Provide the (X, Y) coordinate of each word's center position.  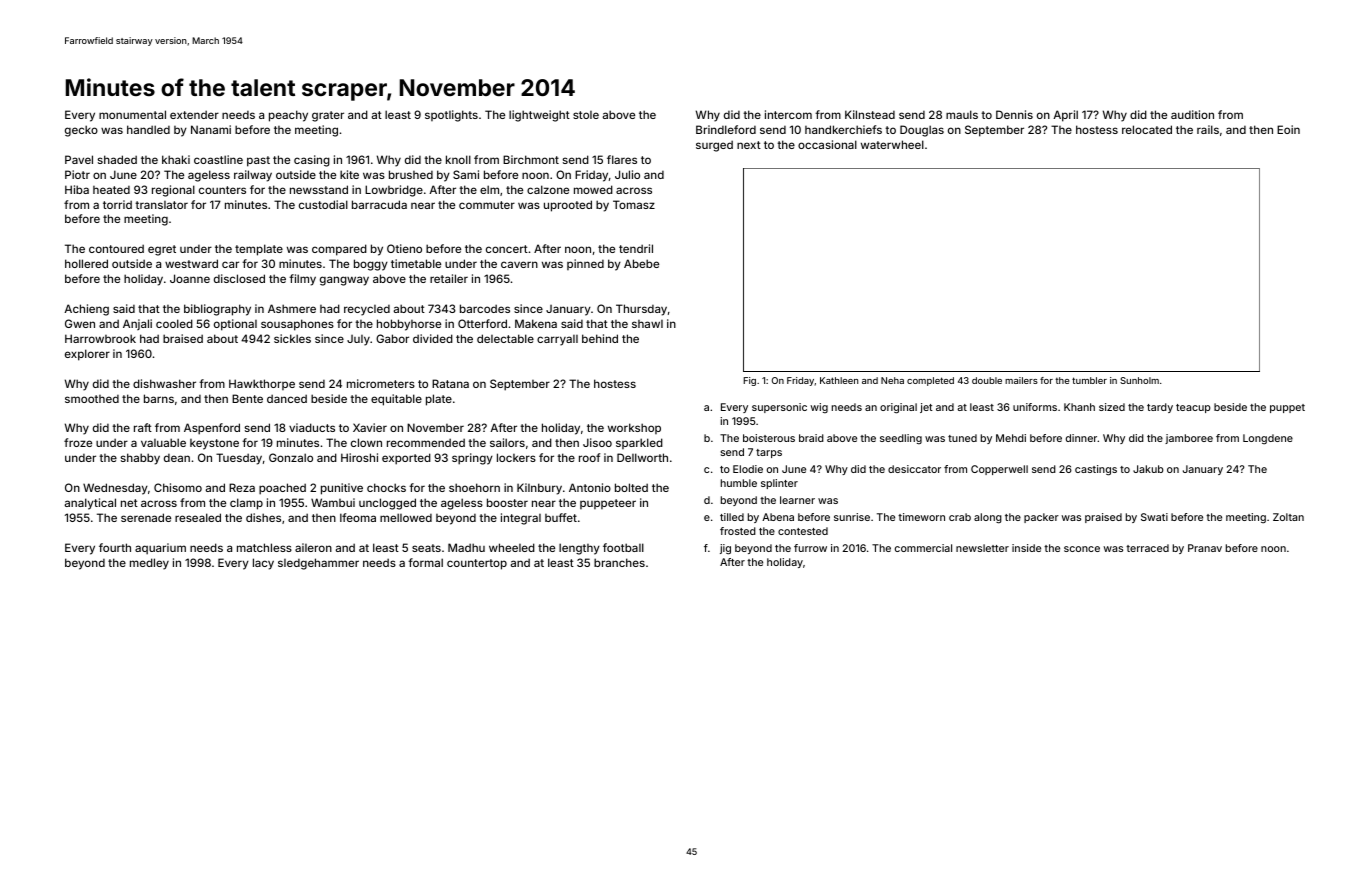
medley (149, 564)
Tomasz (634, 204)
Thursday (641, 310)
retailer (449, 278)
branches (619, 562)
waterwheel (892, 144)
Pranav (1205, 548)
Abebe (641, 263)
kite (349, 174)
